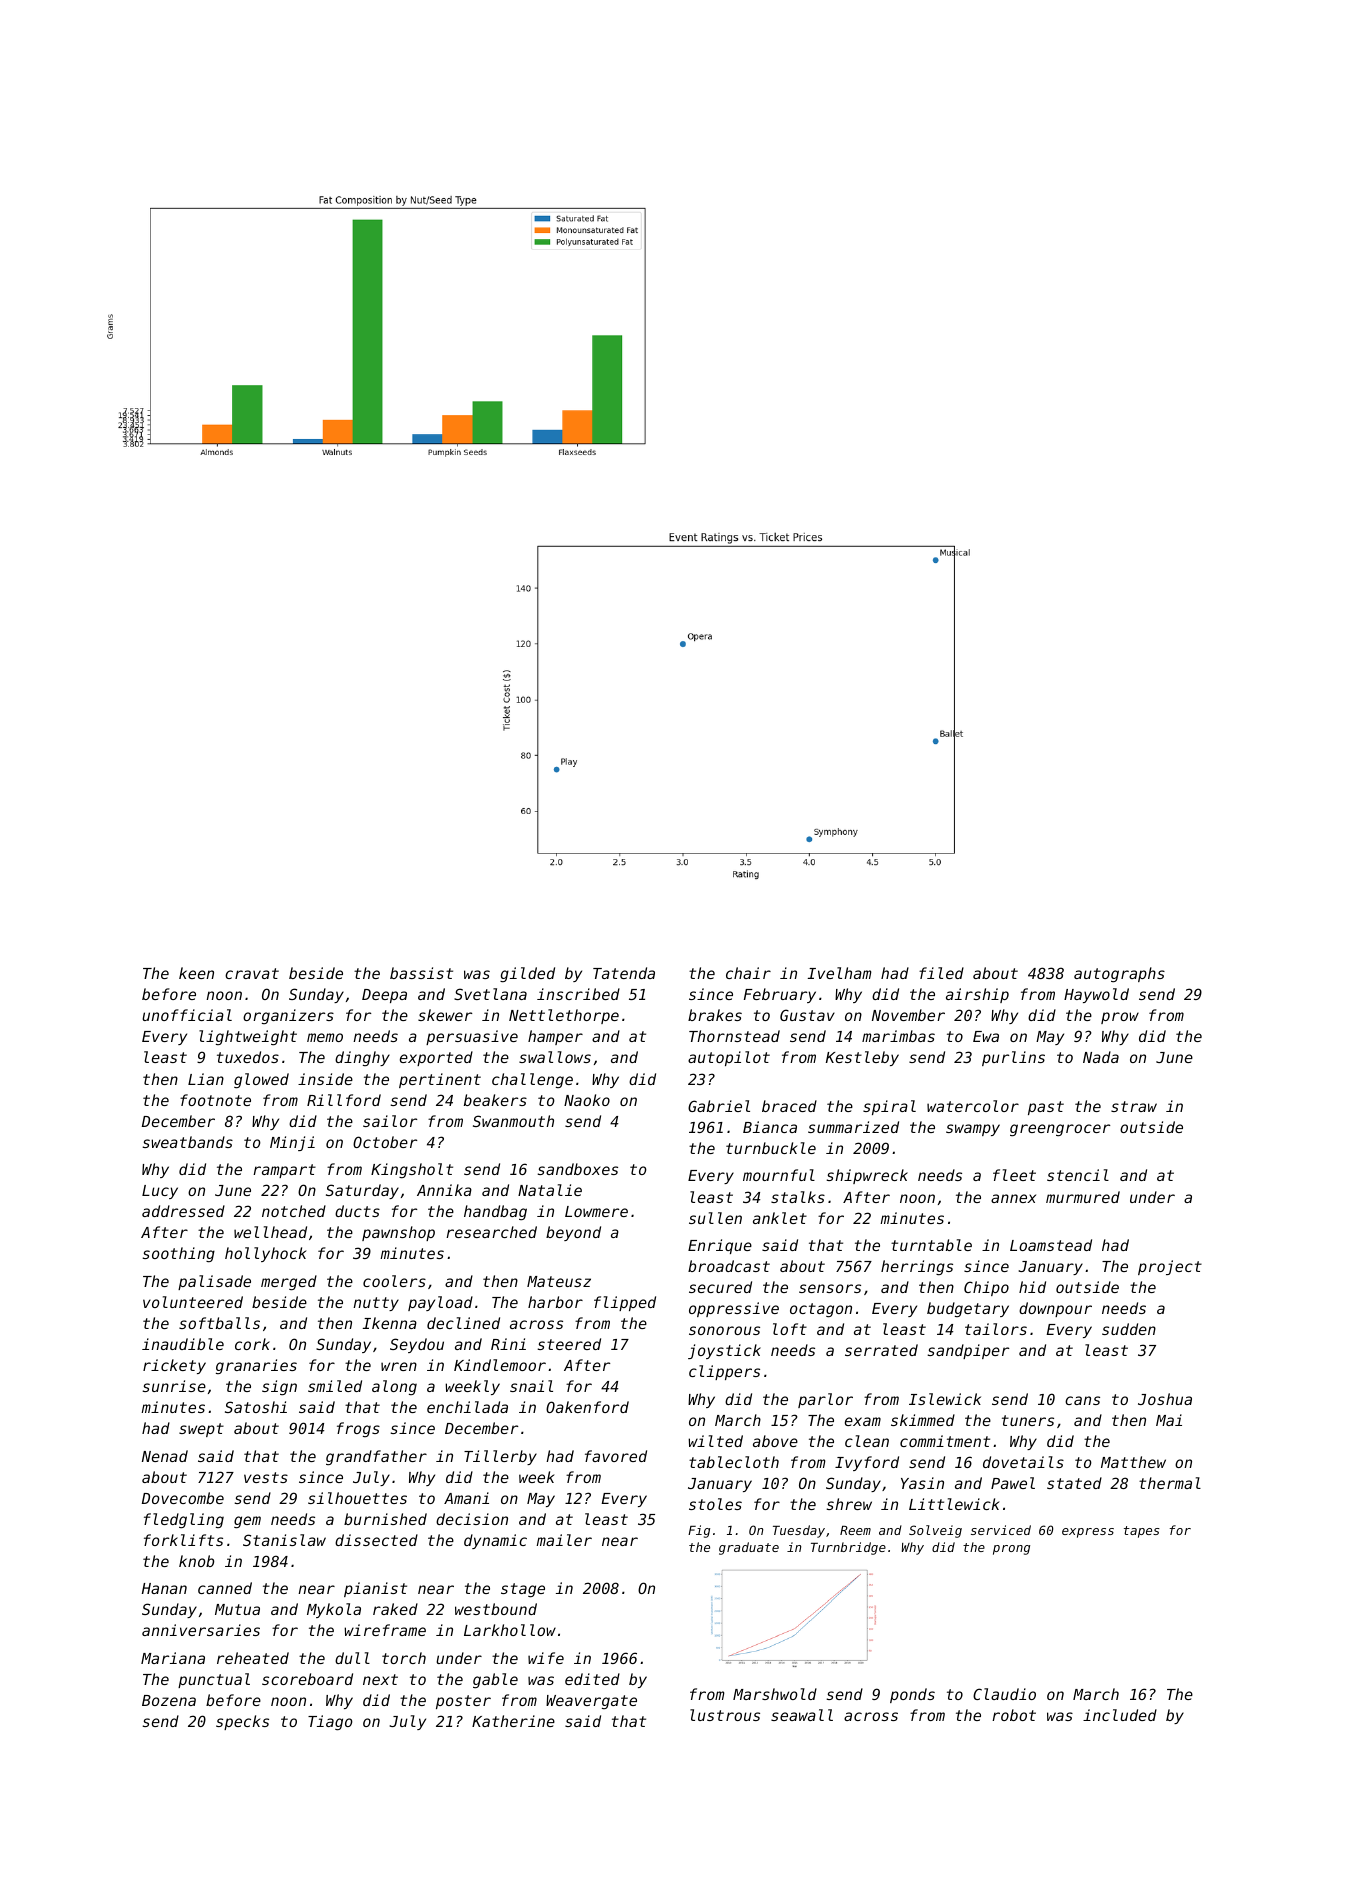 The height and width of the document is (1904, 1346). Describe the element at coordinates (196, 973) in the document. I see `keen` at that location.
